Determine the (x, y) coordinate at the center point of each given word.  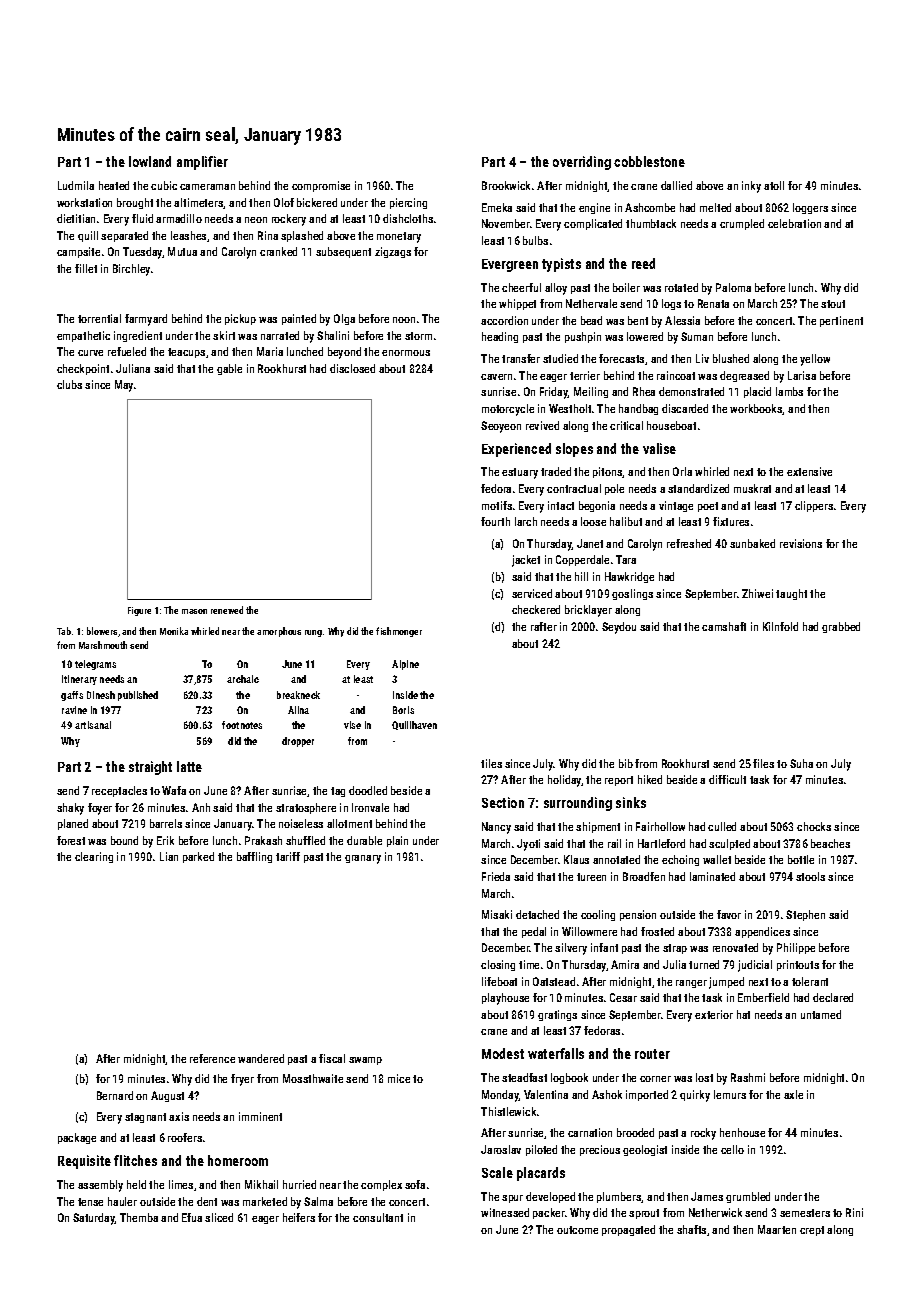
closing (498, 965)
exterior (714, 1014)
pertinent (841, 321)
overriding (582, 163)
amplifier (202, 163)
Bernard (115, 1095)
